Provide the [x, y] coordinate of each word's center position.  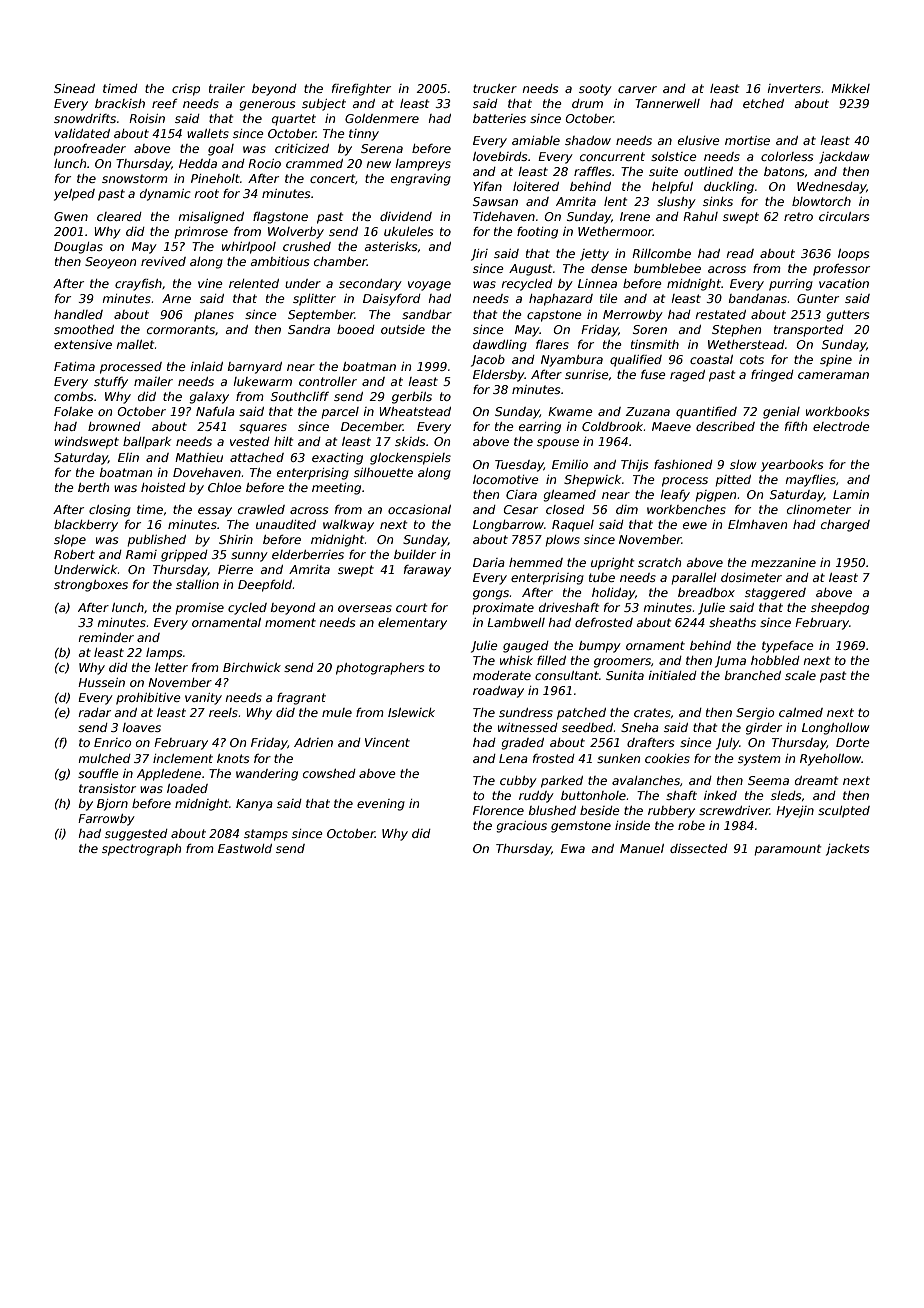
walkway [348, 526]
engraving [421, 180]
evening [381, 805]
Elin [128, 457]
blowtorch [821, 201]
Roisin [147, 118]
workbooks [837, 411]
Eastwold [245, 848]
